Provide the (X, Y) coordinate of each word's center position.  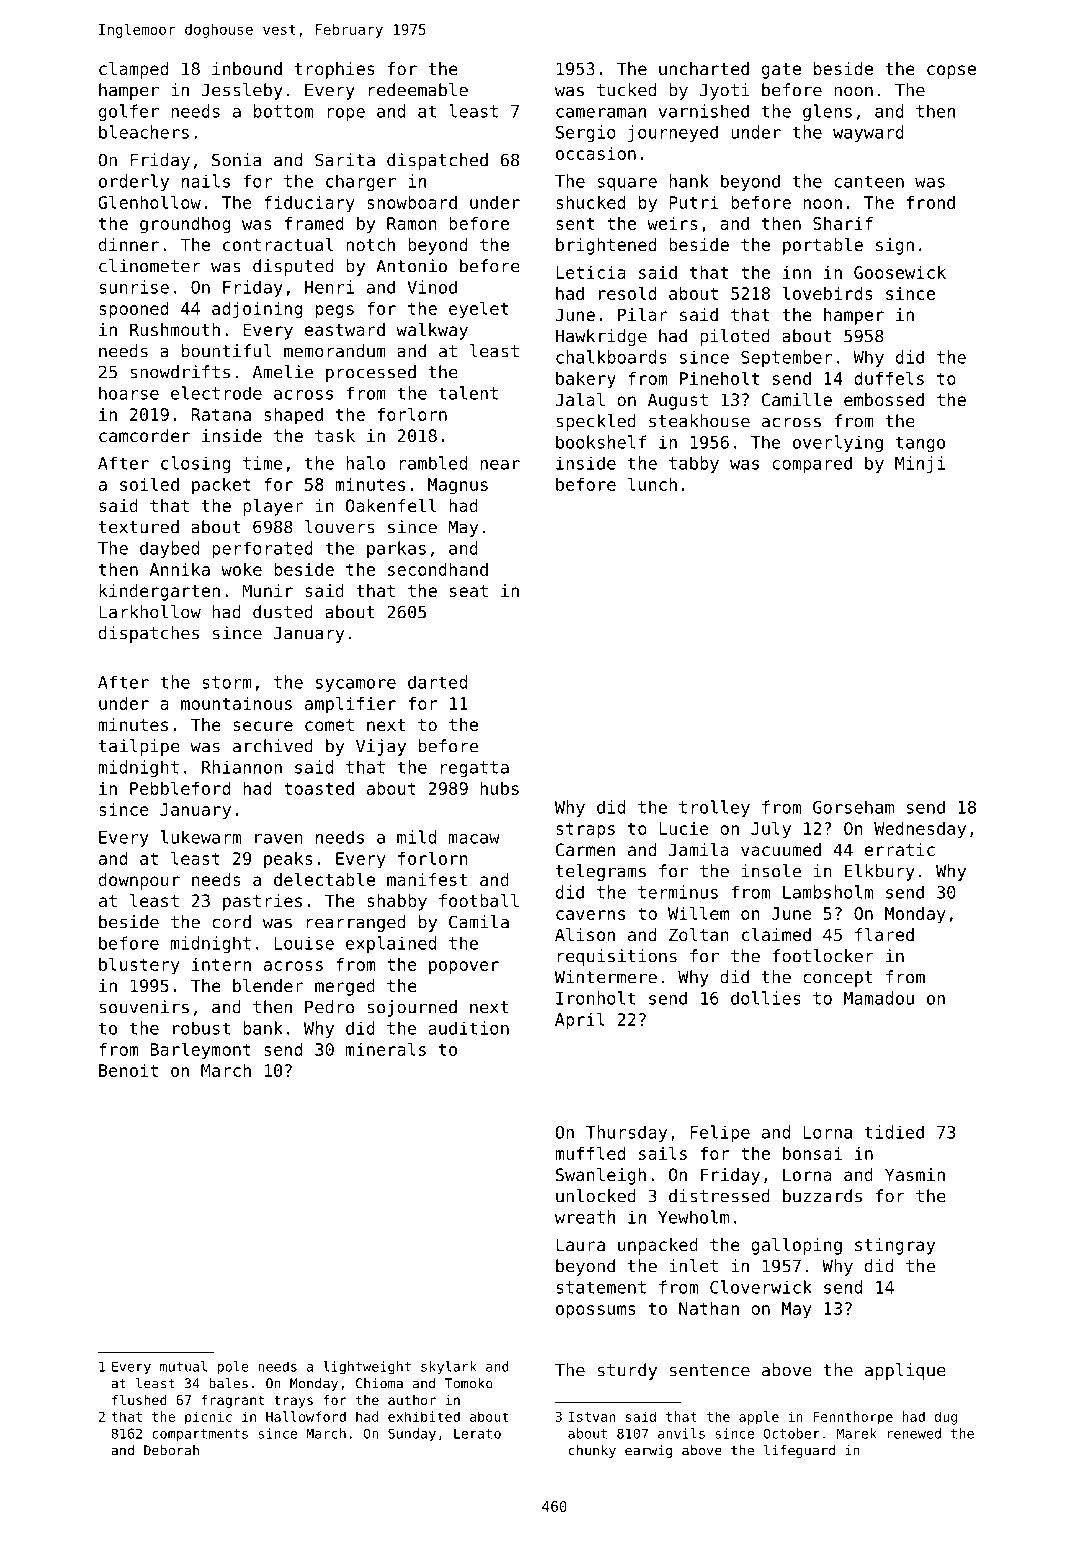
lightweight (367, 1367)
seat (469, 591)
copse (951, 72)
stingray (895, 1246)
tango (920, 444)
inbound (247, 68)
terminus (678, 892)
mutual (183, 1366)
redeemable (418, 90)
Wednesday (920, 830)
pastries (262, 902)
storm (227, 682)
